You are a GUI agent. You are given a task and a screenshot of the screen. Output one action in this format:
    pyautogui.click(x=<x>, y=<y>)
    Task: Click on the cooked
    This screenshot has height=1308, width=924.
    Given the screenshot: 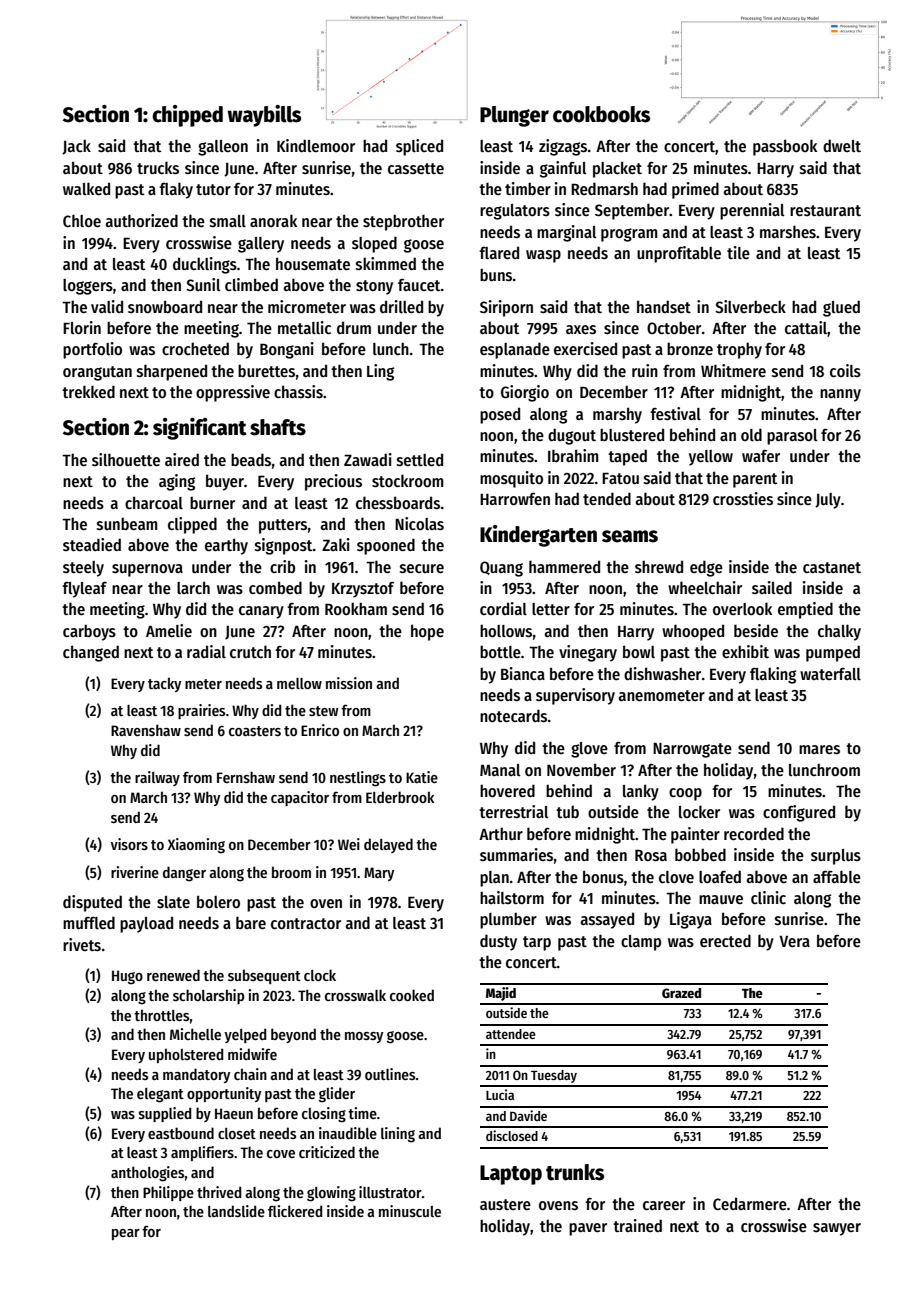 What is the action you would take?
    pyautogui.click(x=412, y=995)
